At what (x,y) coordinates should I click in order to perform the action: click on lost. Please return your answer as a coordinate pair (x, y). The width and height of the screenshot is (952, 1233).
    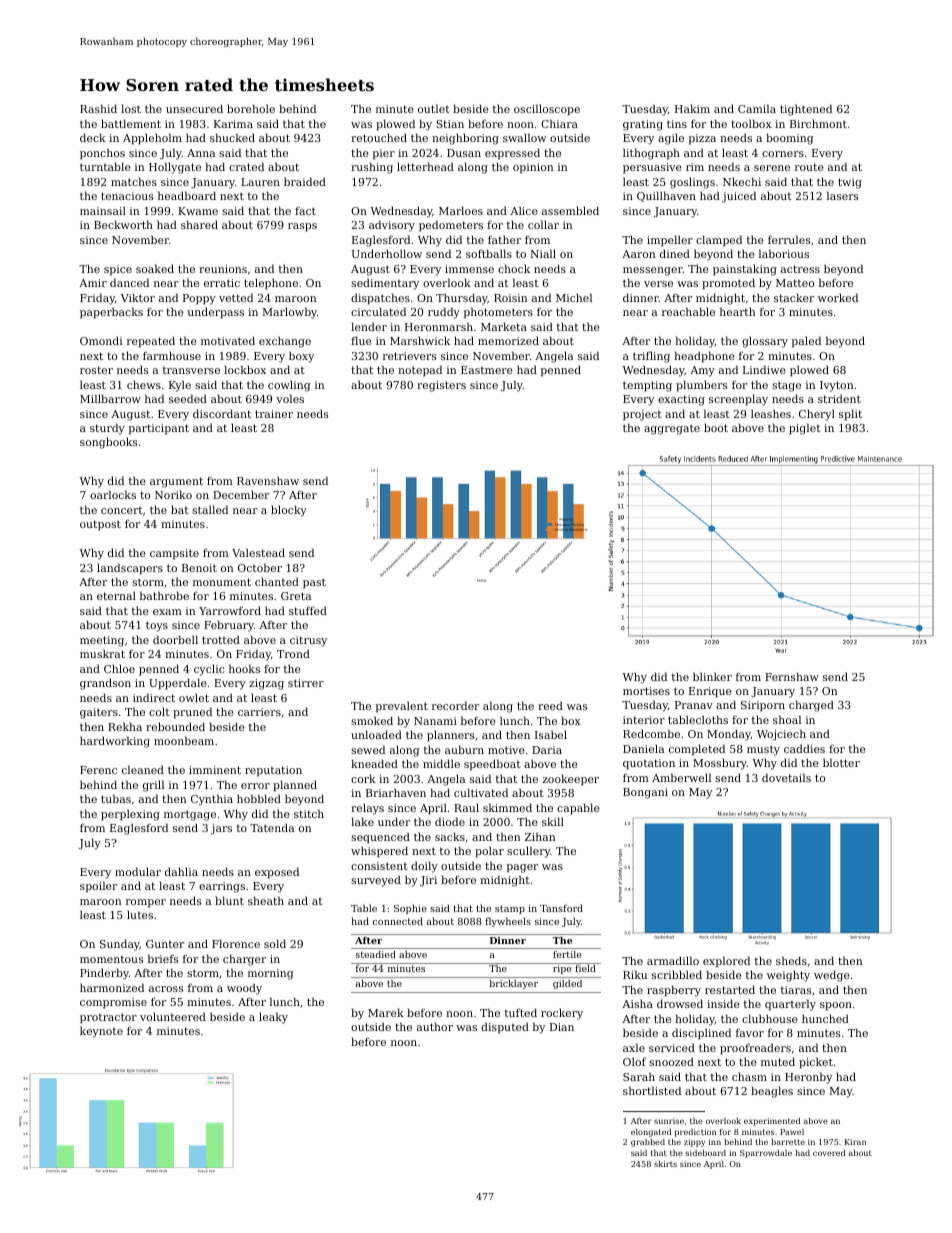
    Looking at the image, I should click on (131, 108).
